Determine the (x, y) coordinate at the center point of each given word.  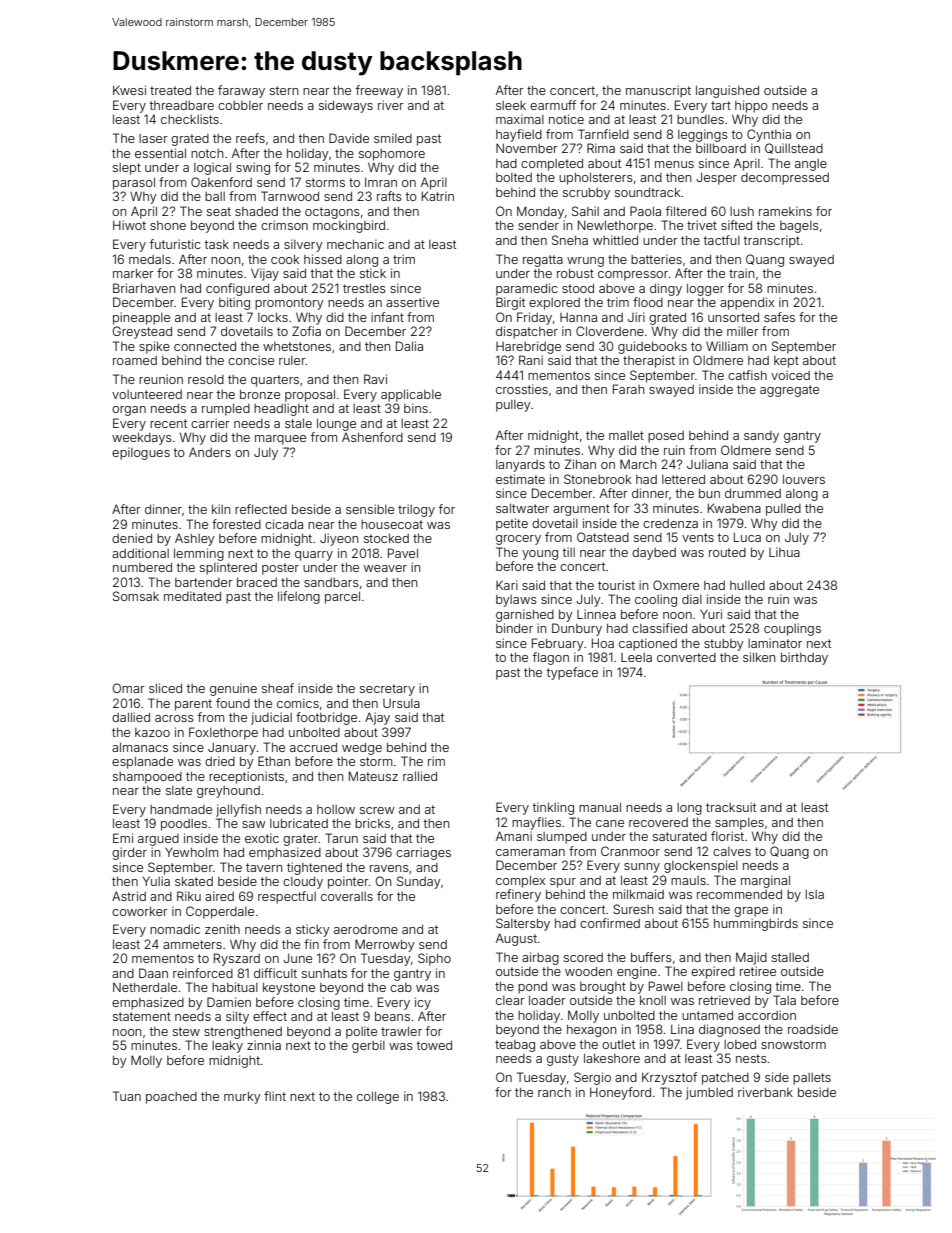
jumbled (709, 1093)
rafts (389, 196)
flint (275, 1096)
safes (779, 317)
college (378, 1097)
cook (285, 259)
